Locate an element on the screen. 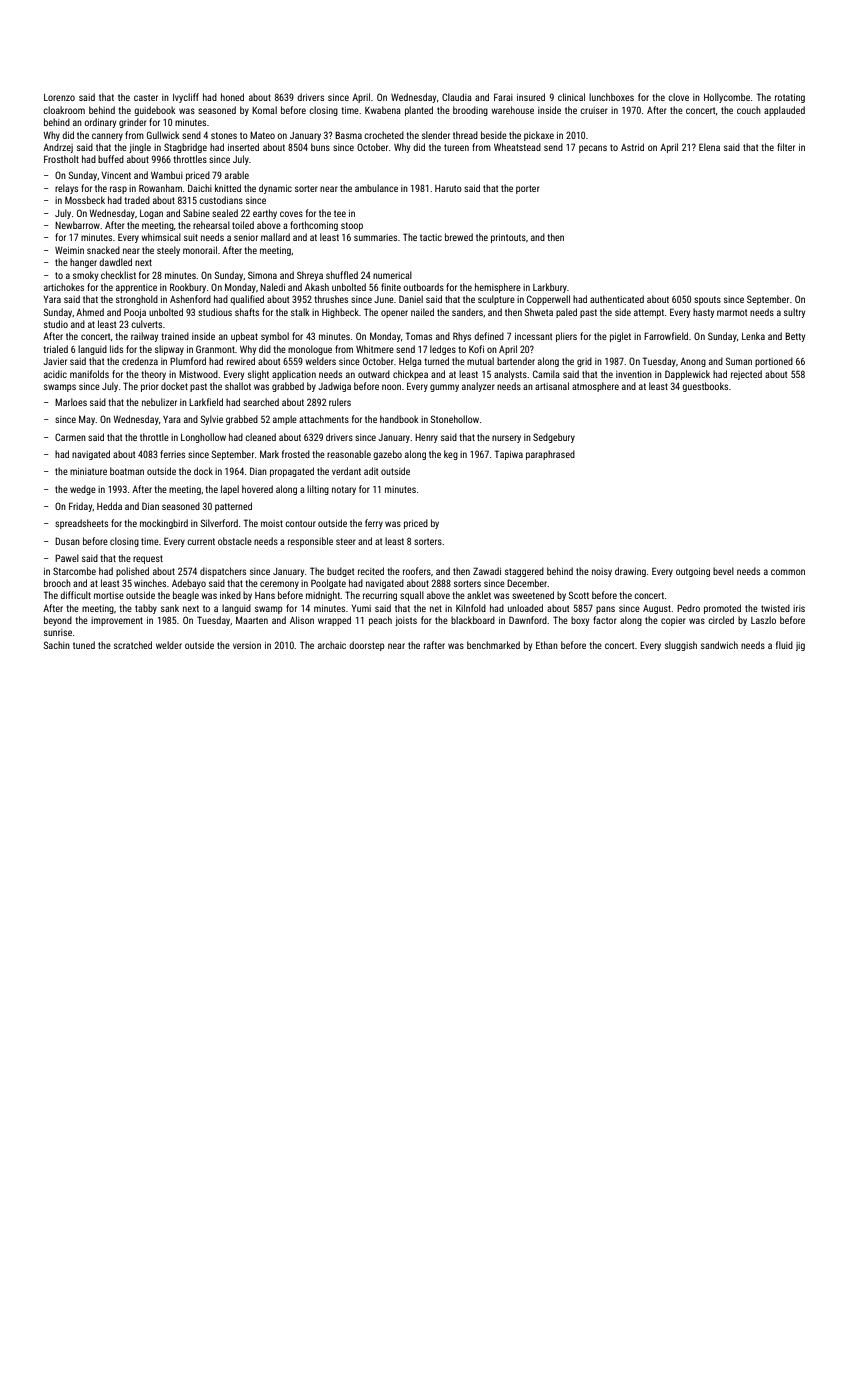 The width and height of the screenshot is (849, 1400). spouts is located at coordinates (707, 300).
